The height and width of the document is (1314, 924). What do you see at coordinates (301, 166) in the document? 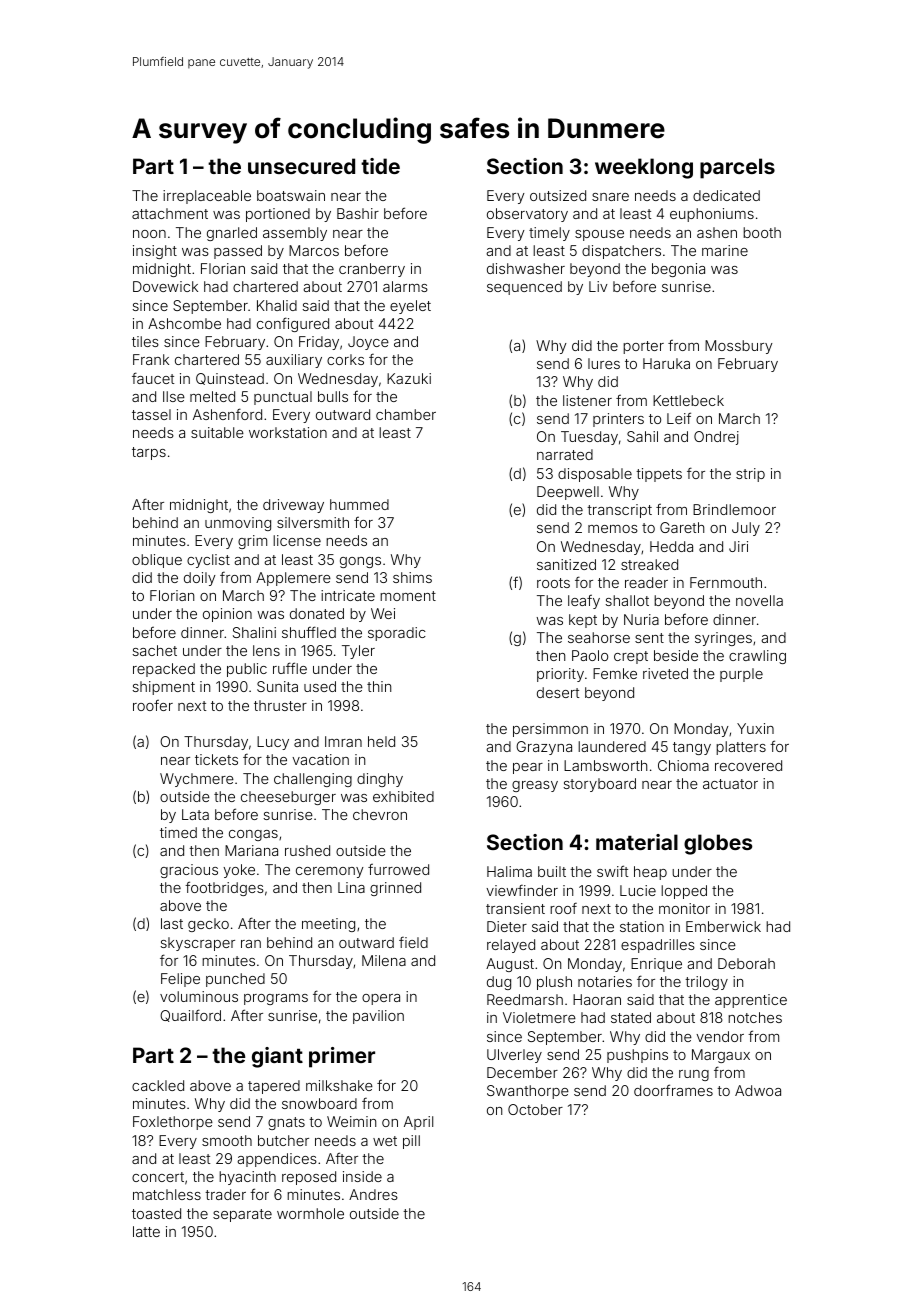
I see `unsecured` at bounding box center [301, 166].
